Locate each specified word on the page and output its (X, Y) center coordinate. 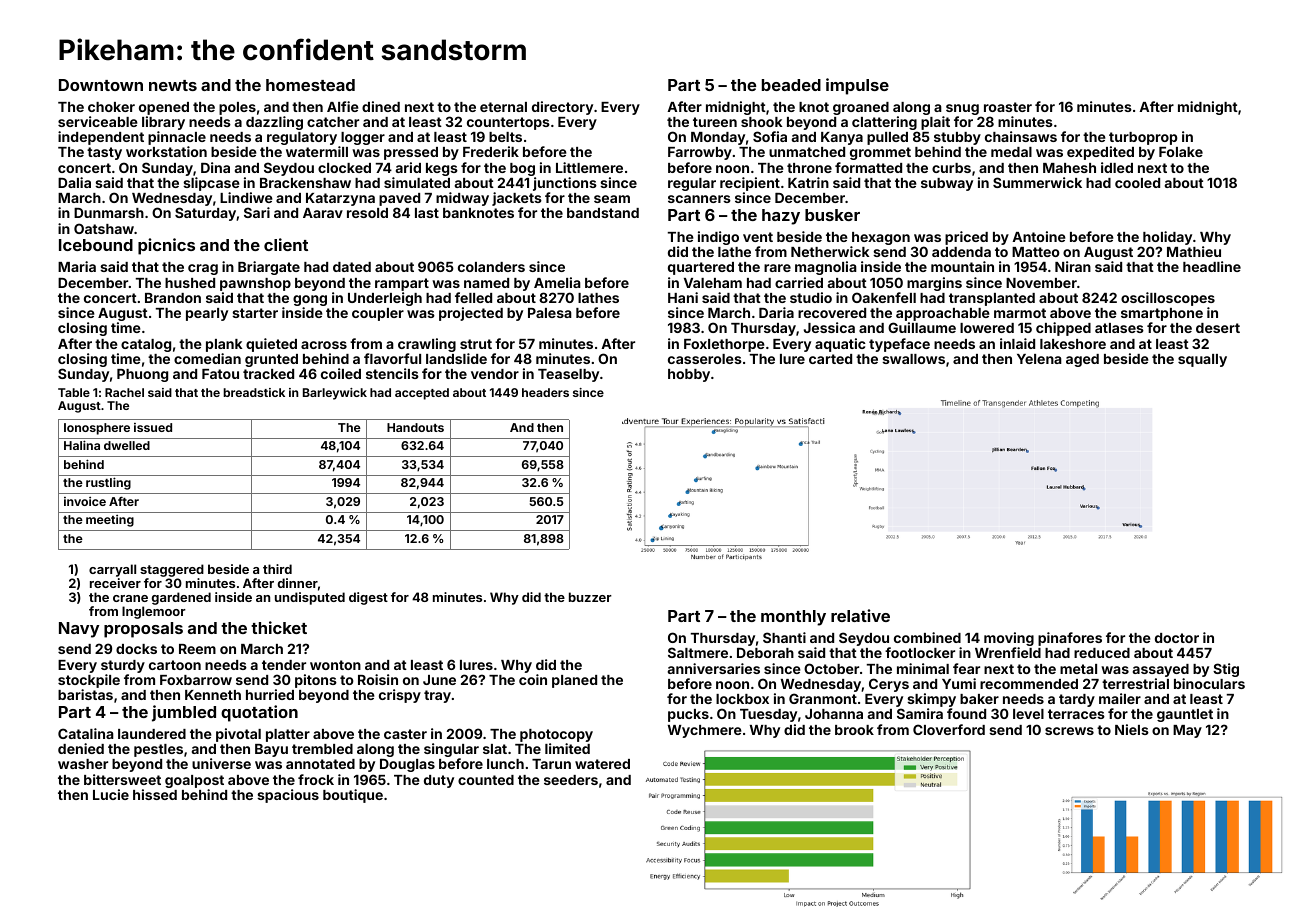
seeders (571, 780)
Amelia (557, 282)
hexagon (881, 238)
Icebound (96, 245)
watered (602, 764)
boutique (353, 796)
